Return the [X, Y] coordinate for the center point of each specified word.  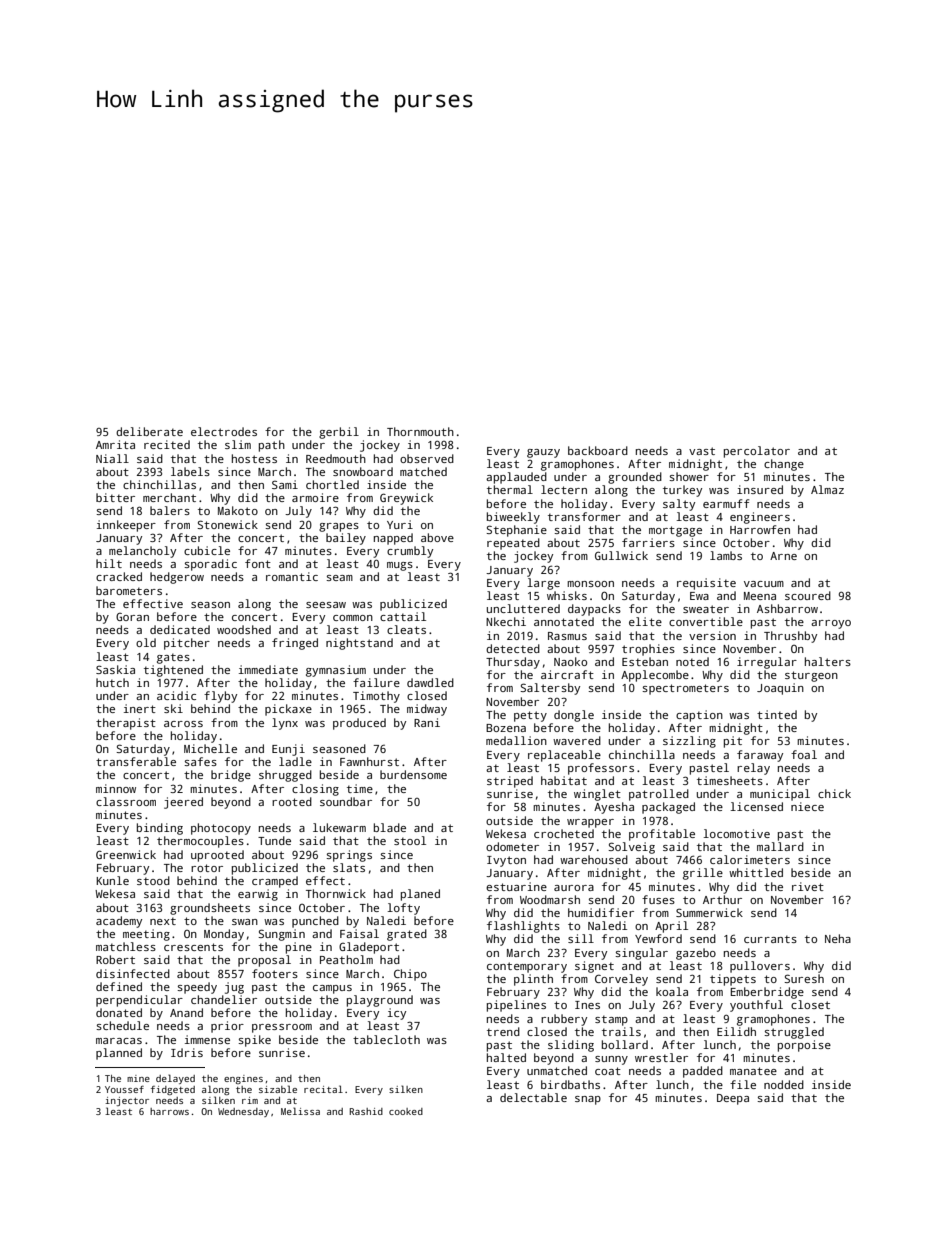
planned [119, 1054]
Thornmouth [420, 431]
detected [513, 648]
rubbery [564, 1020]
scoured [808, 595]
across [183, 724]
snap [588, 1100]
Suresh [804, 978]
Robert [115, 959]
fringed [295, 644]
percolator [757, 452]
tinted [777, 714]
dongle [574, 716]
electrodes [224, 431]
